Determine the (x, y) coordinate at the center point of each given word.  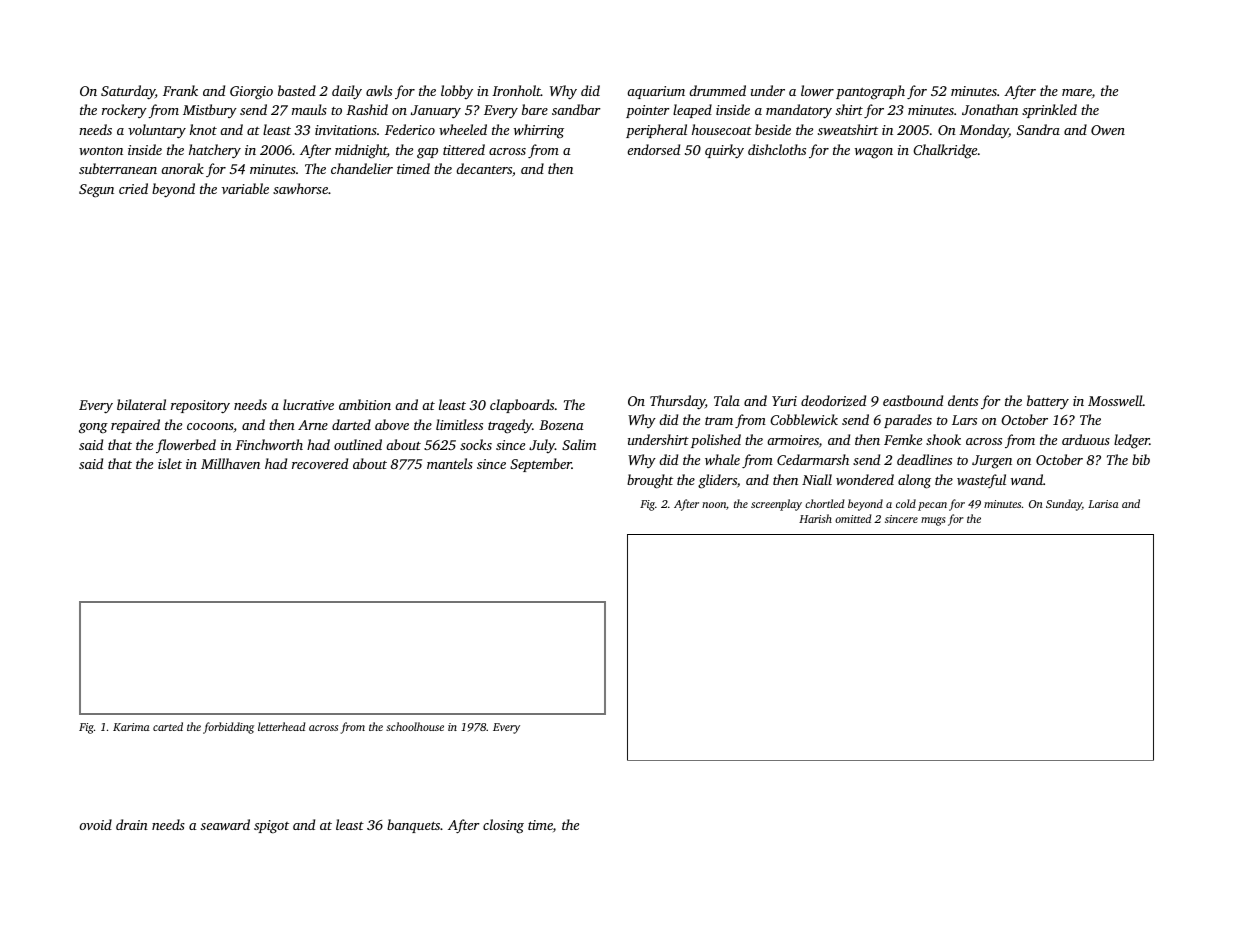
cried (133, 188)
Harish (815, 518)
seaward (225, 824)
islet (170, 463)
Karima (131, 727)
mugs (933, 521)
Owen (1108, 130)
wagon (874, 153)
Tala (727, 400)
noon (714, 505)
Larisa (1103, 504)
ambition (365, 404)
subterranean (118, 168)
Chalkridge (945, 151)
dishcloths (777, 149)
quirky (724, 151)
